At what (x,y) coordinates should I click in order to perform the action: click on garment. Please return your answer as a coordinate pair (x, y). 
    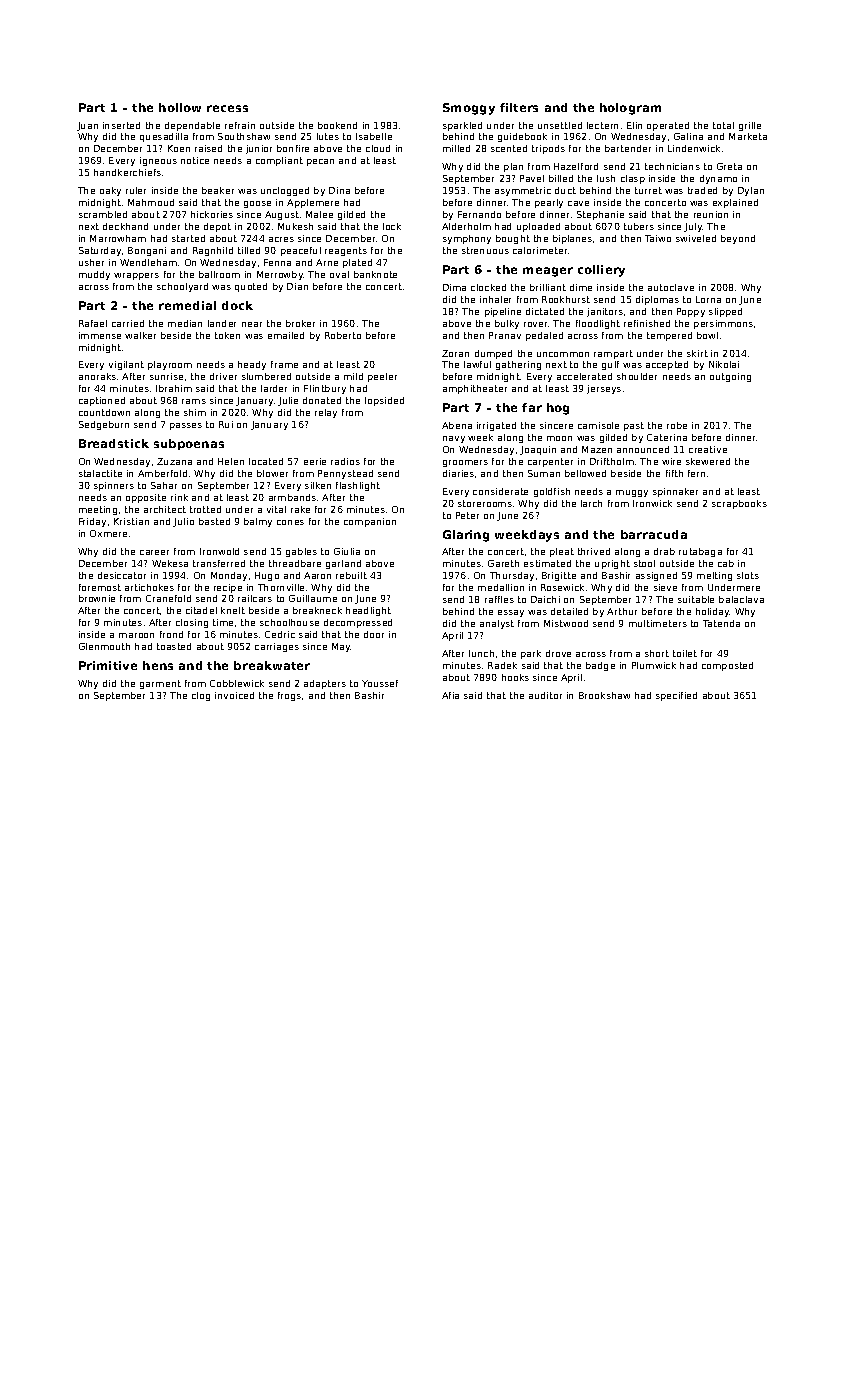
    Looking at the image, I should click on (160, 684).
